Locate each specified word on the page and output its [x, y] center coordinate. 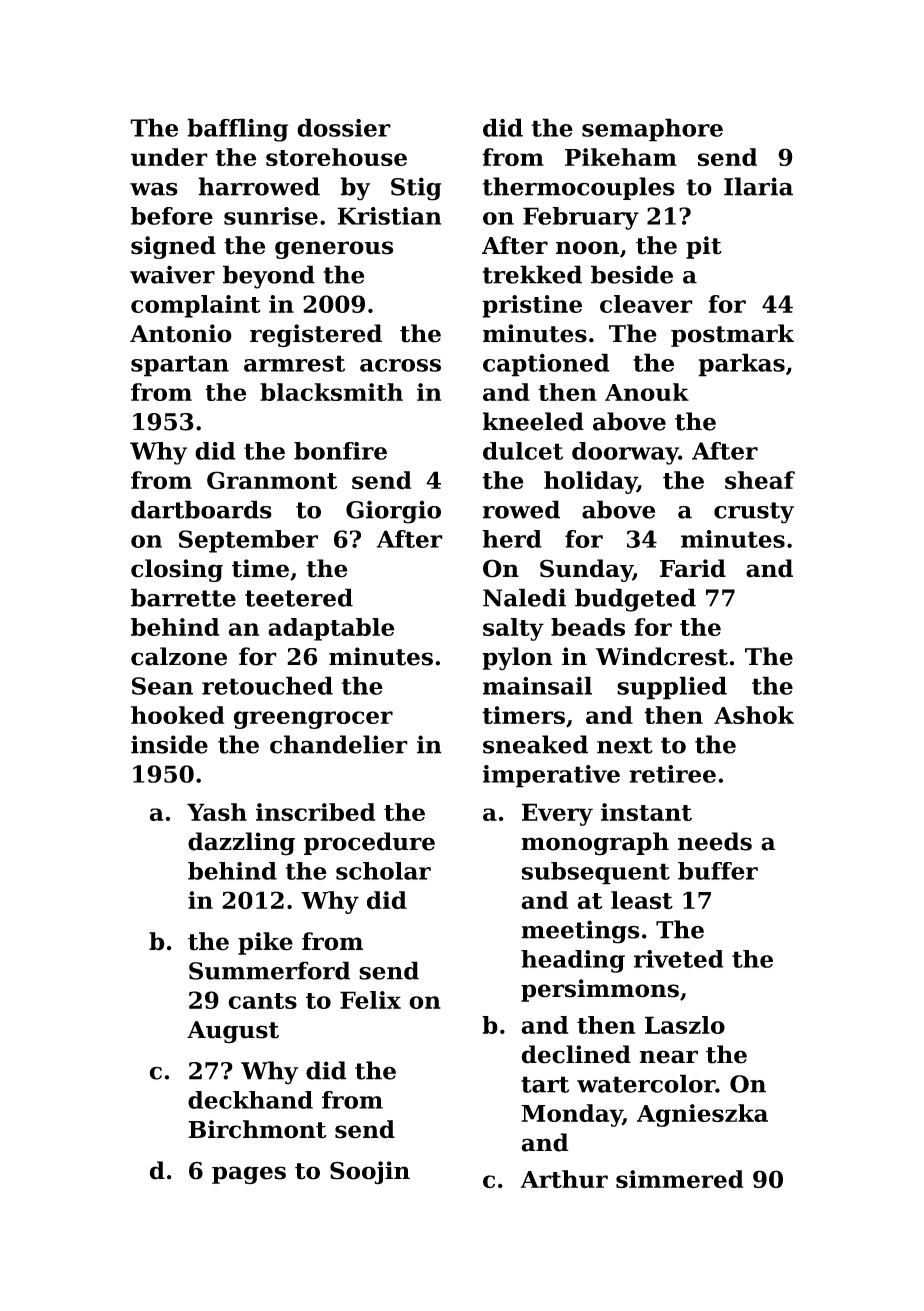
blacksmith [331, 392]
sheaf [760, 480]
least [642, 900]
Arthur [564, 1179]
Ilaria [758, 186]
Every [557, 814]
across [400, 365]
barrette [183, 597]
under [169, 157]
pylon [517, 659]
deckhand [250, 1100]
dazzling [241, 844]
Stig [416, 189]
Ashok [754, 715]
